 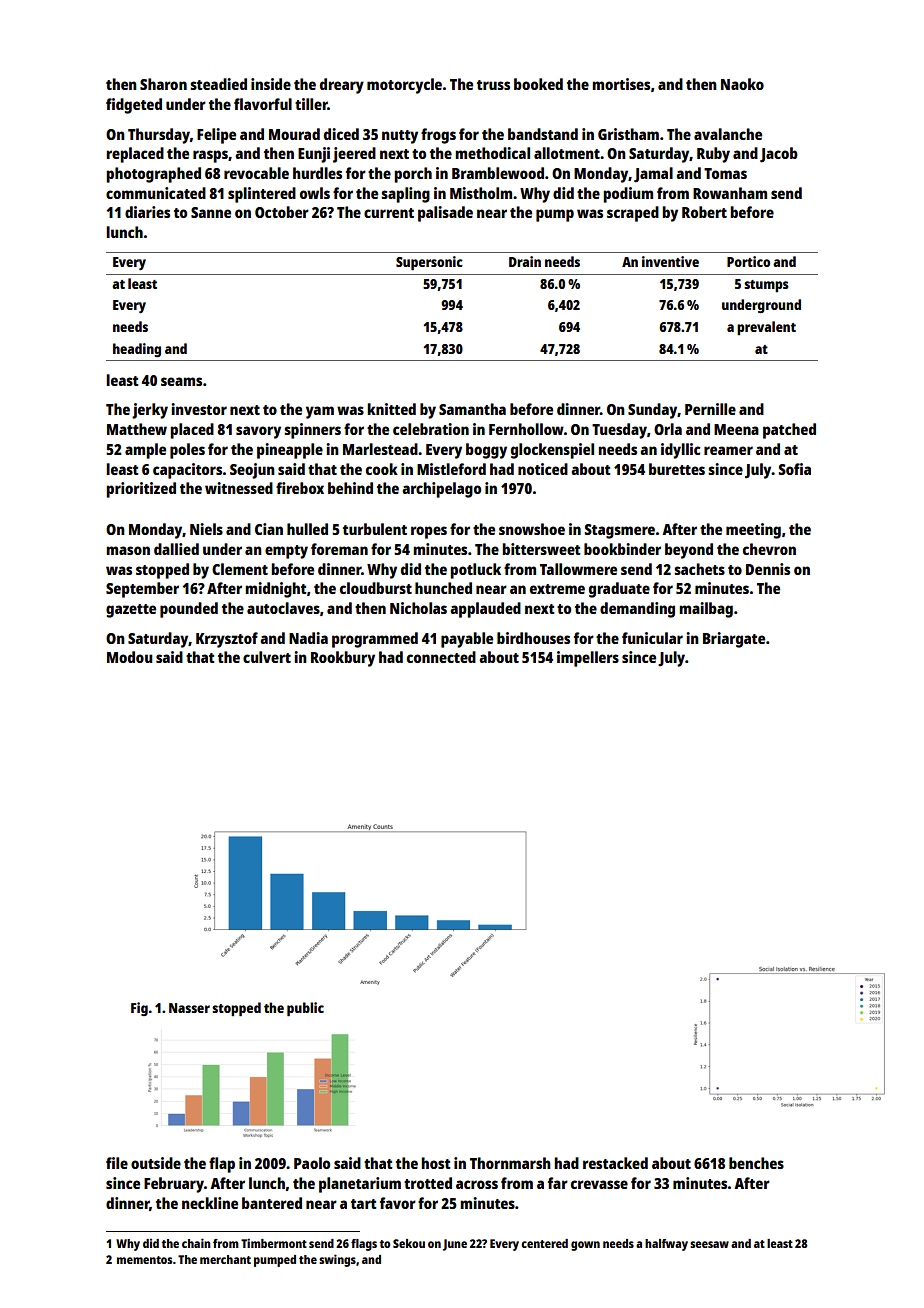 What do you see at coordinates (441, 657) in the screenshot?
I see `connected` at bounding box center [441, 657].
